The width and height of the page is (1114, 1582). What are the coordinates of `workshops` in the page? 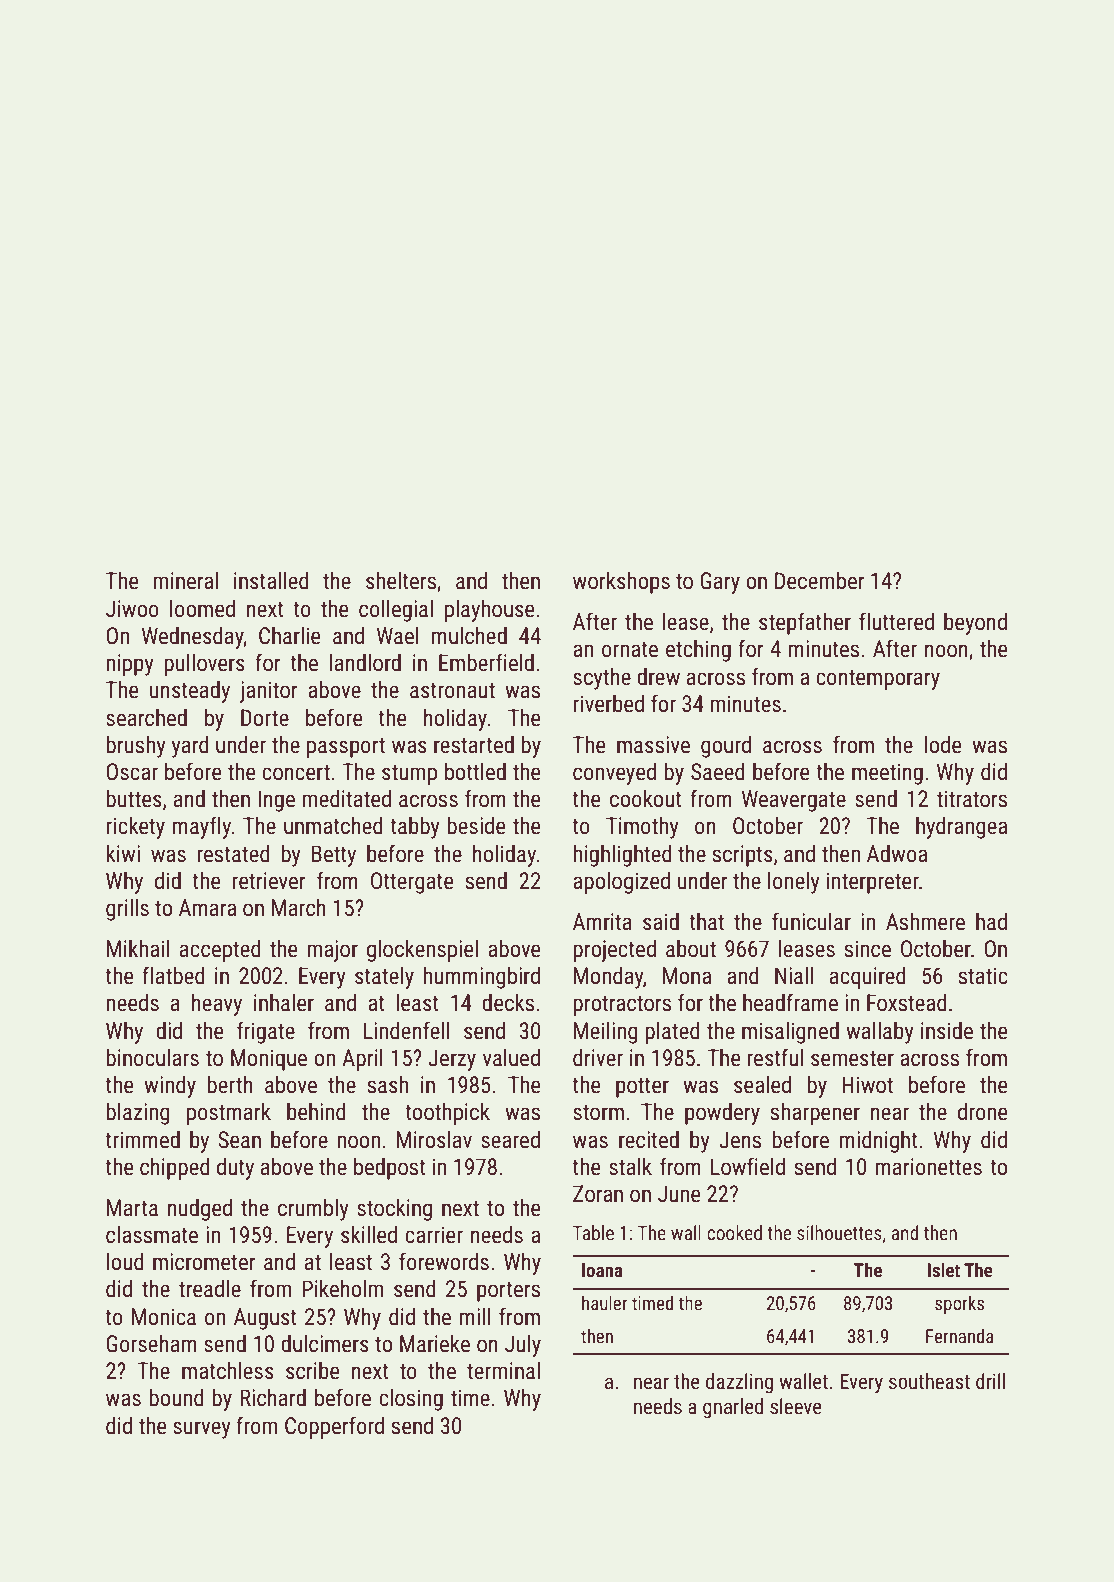 It's located at (621, 583).
